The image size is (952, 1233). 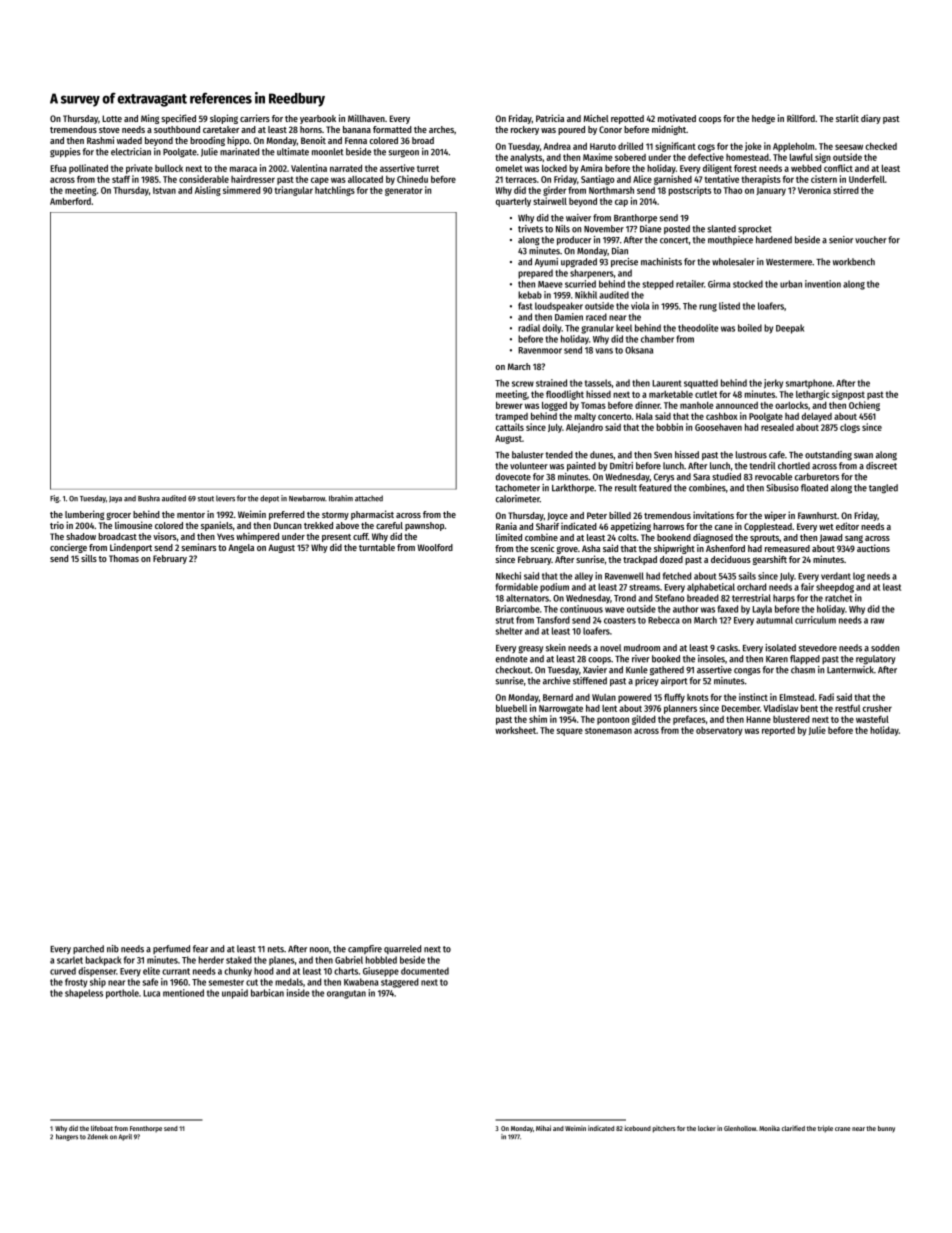 I want to click on perfumed, so click(x=171, y=949).
